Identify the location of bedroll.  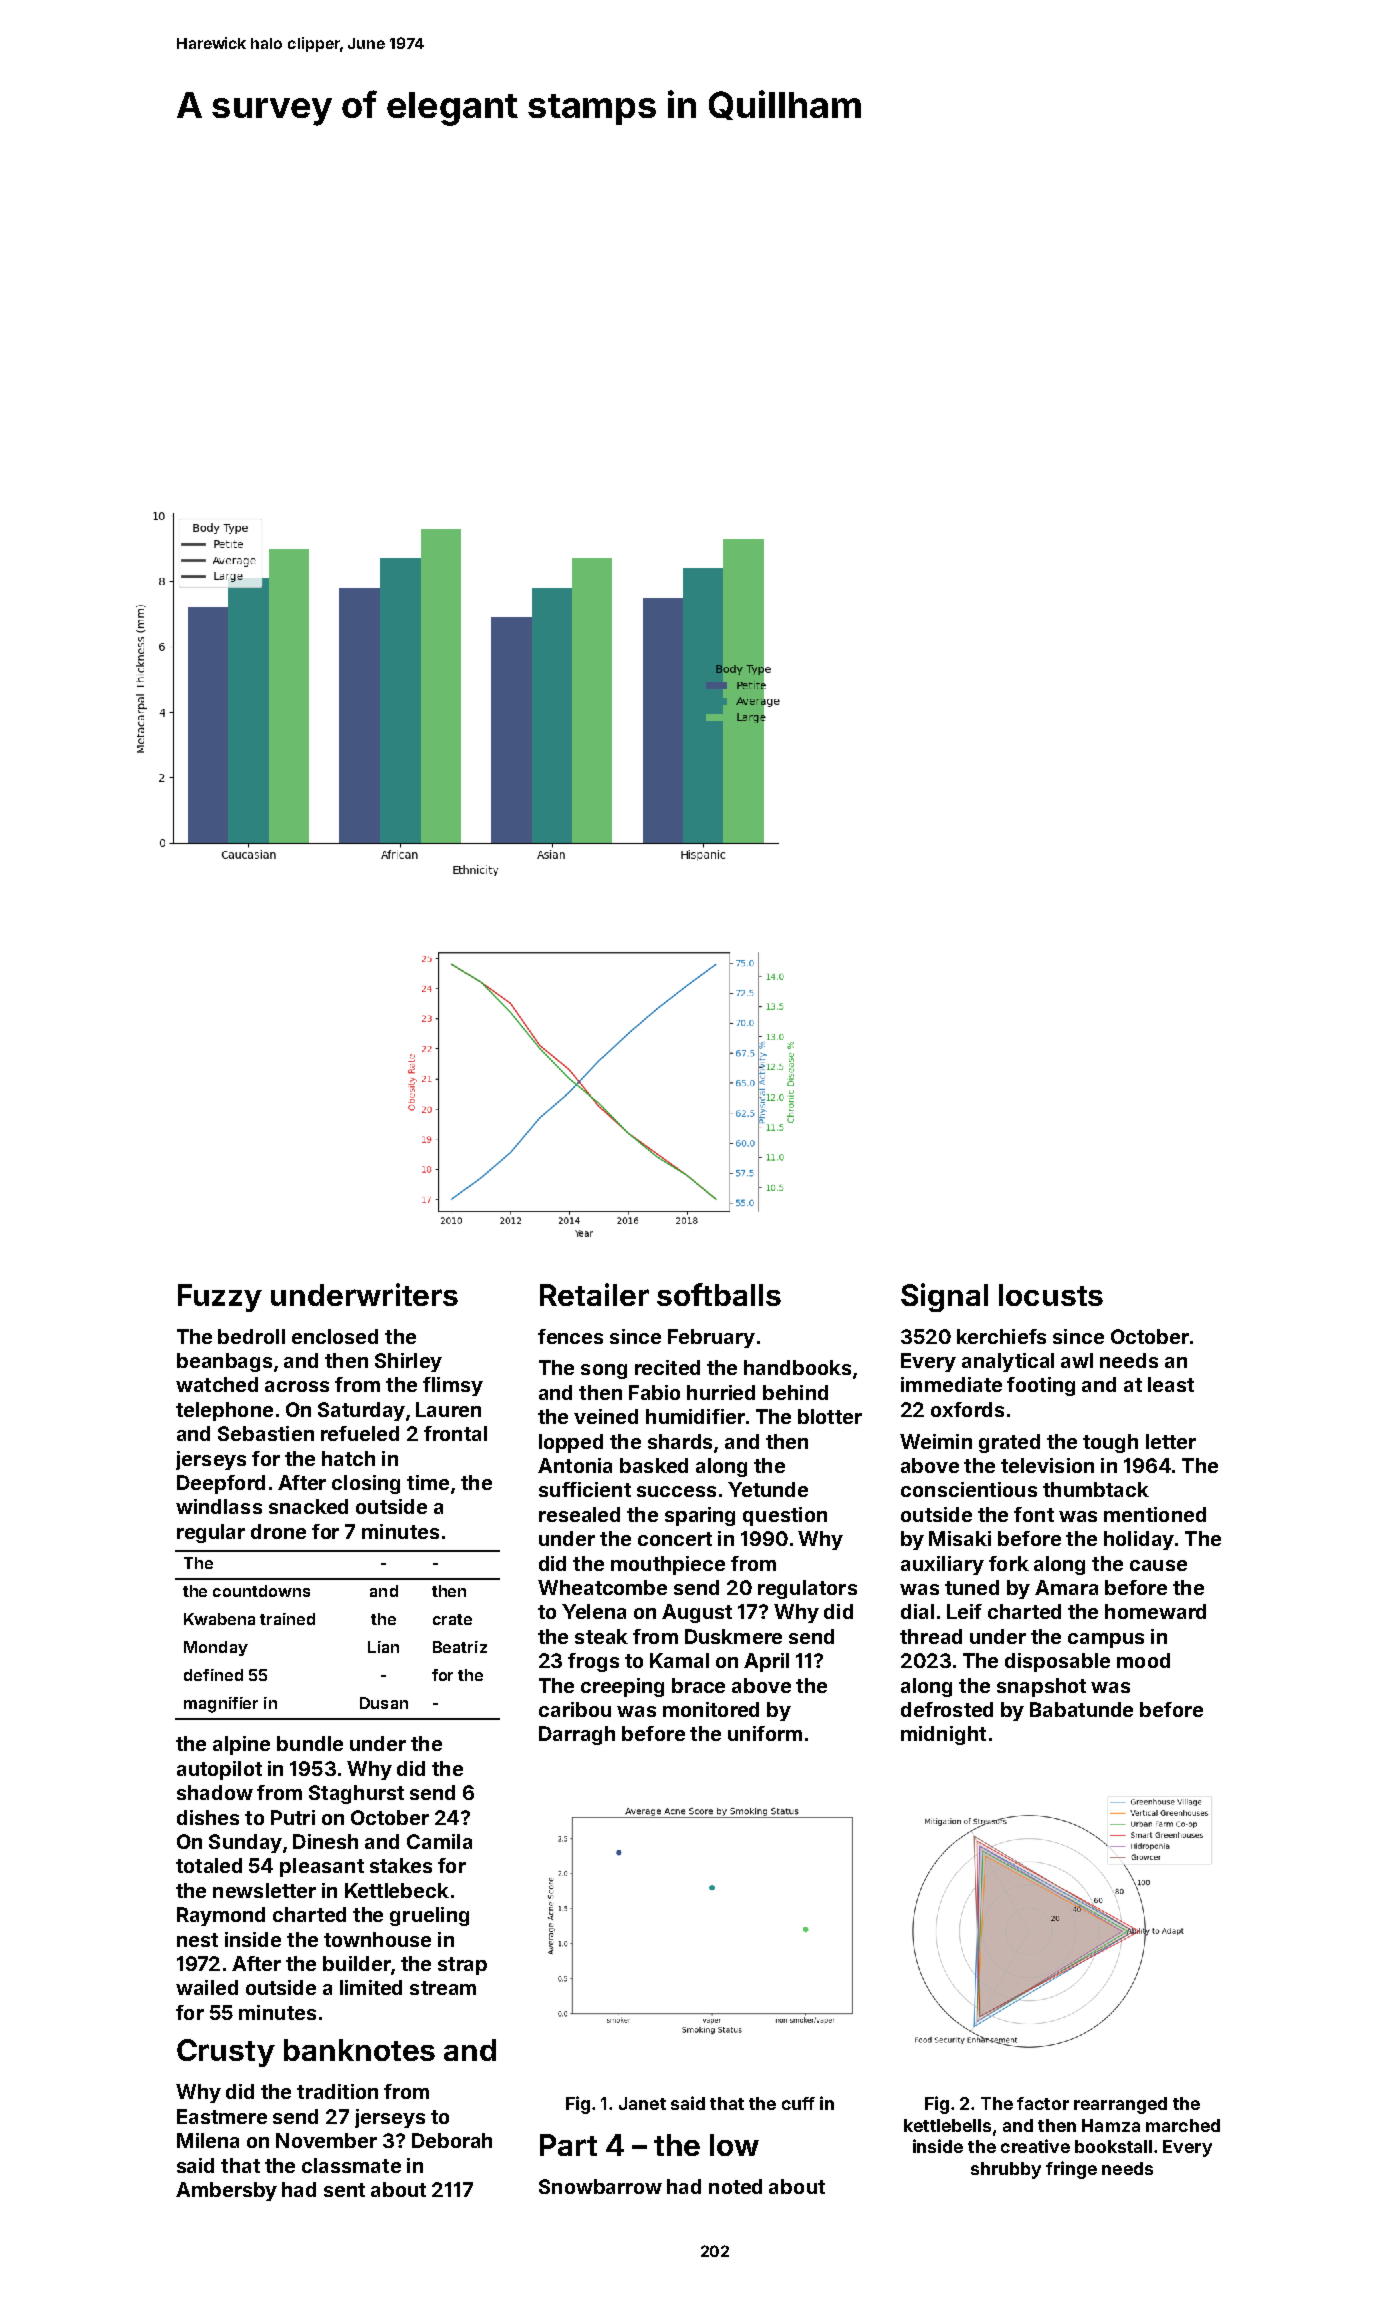
(251, 1336).
